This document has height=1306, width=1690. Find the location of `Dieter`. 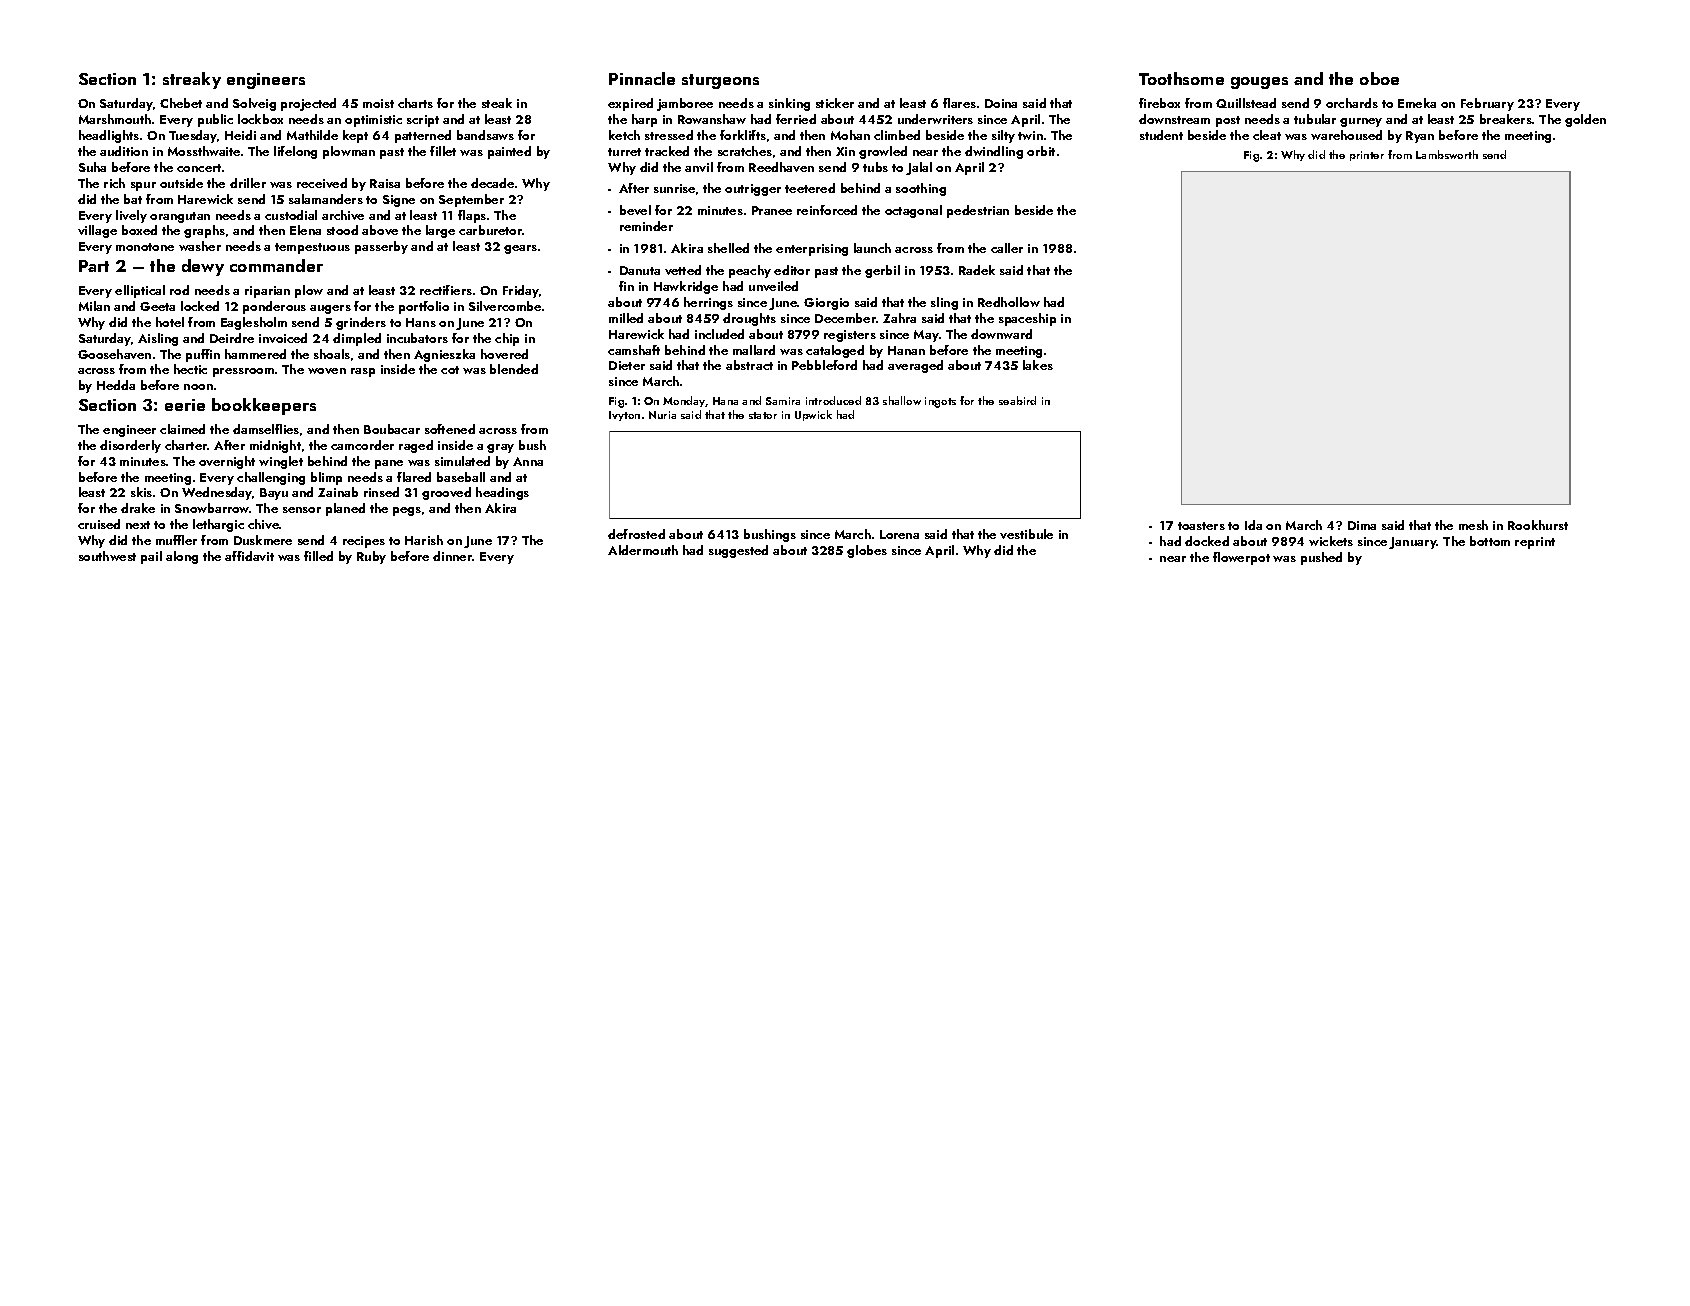

Dieter is located at coordinates (627, 365).
